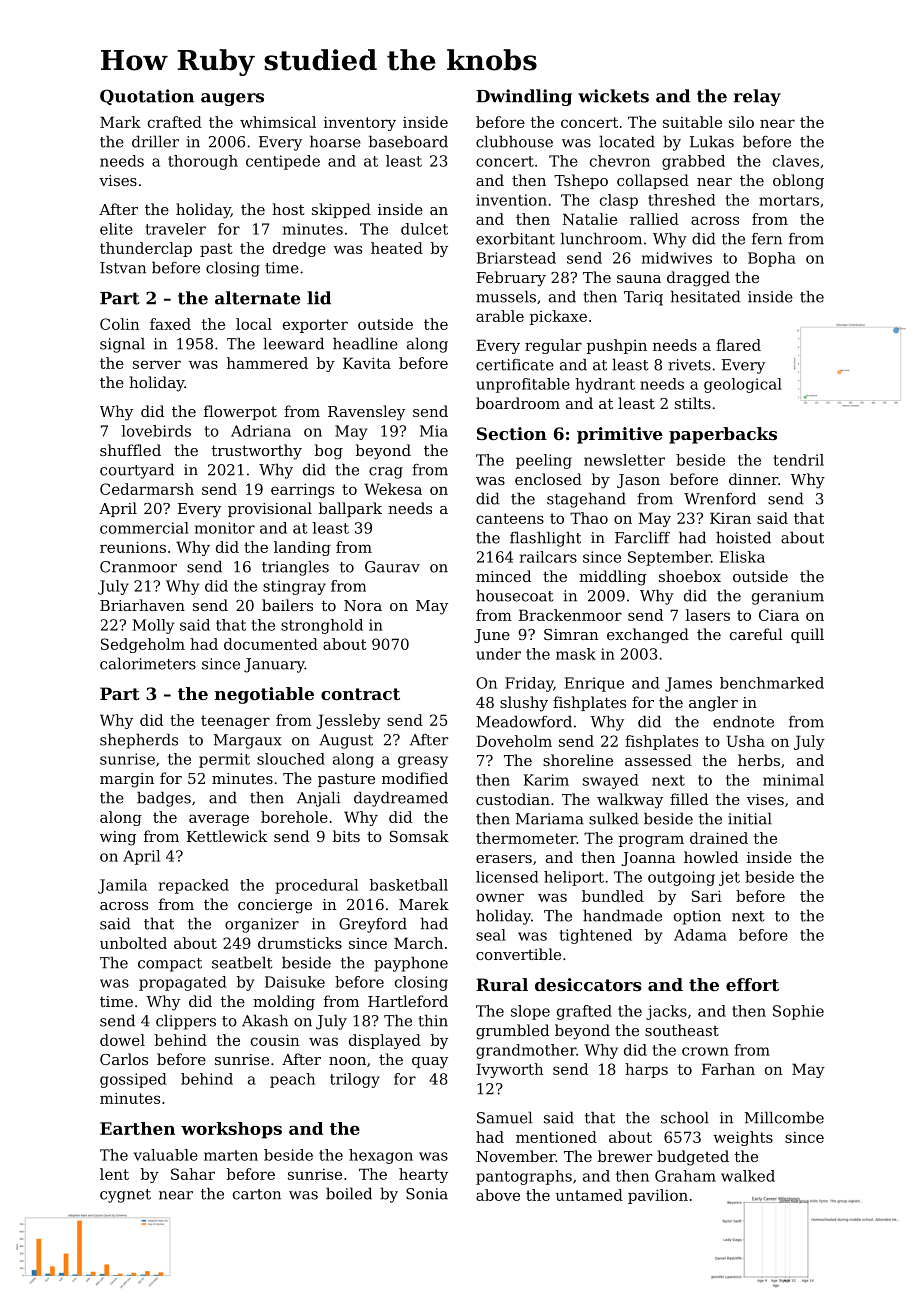 The height and width of the screenshot is (1308, 924). I want to click on initial, so click(750, 818).
